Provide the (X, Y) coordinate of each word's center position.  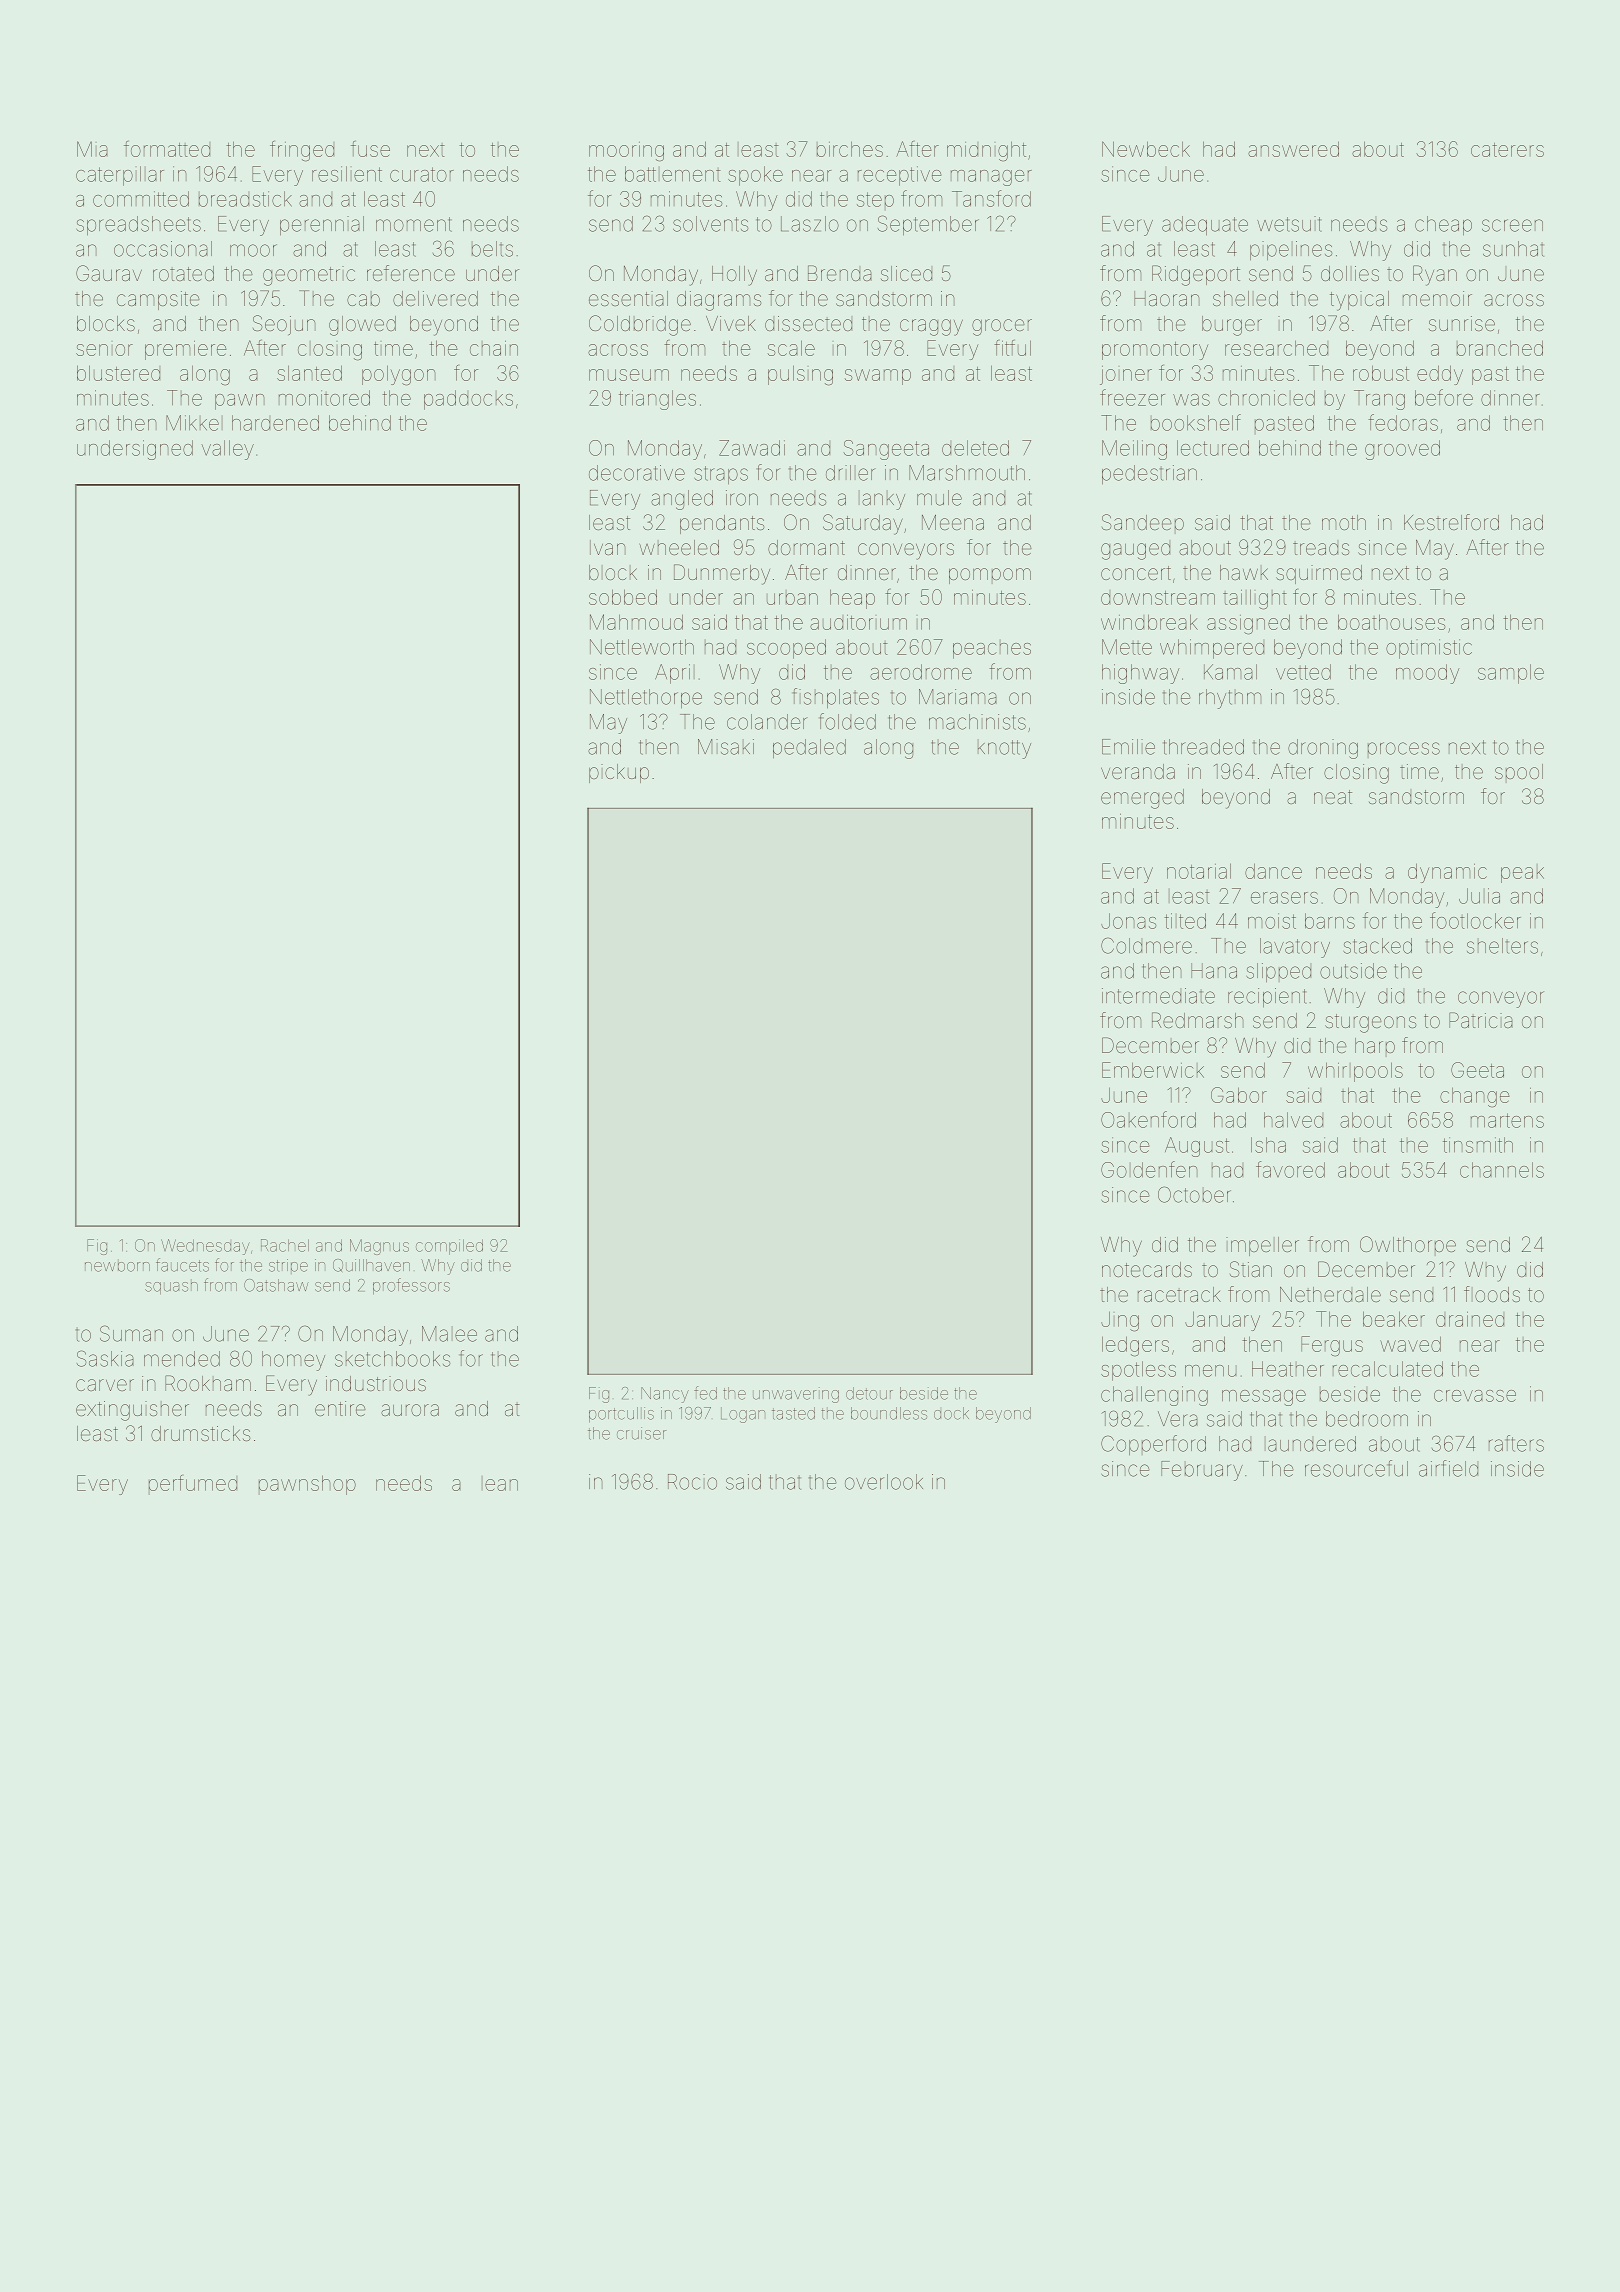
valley (227, 450)
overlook (884, 1482)
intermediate (1158, 996)
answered (1293, 149)
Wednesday (205, 1247)
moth (1344, 522)
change (1475, 1097)
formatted (167, 148)
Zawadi (752, 448)
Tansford (991, 198)
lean (500, 1483)
